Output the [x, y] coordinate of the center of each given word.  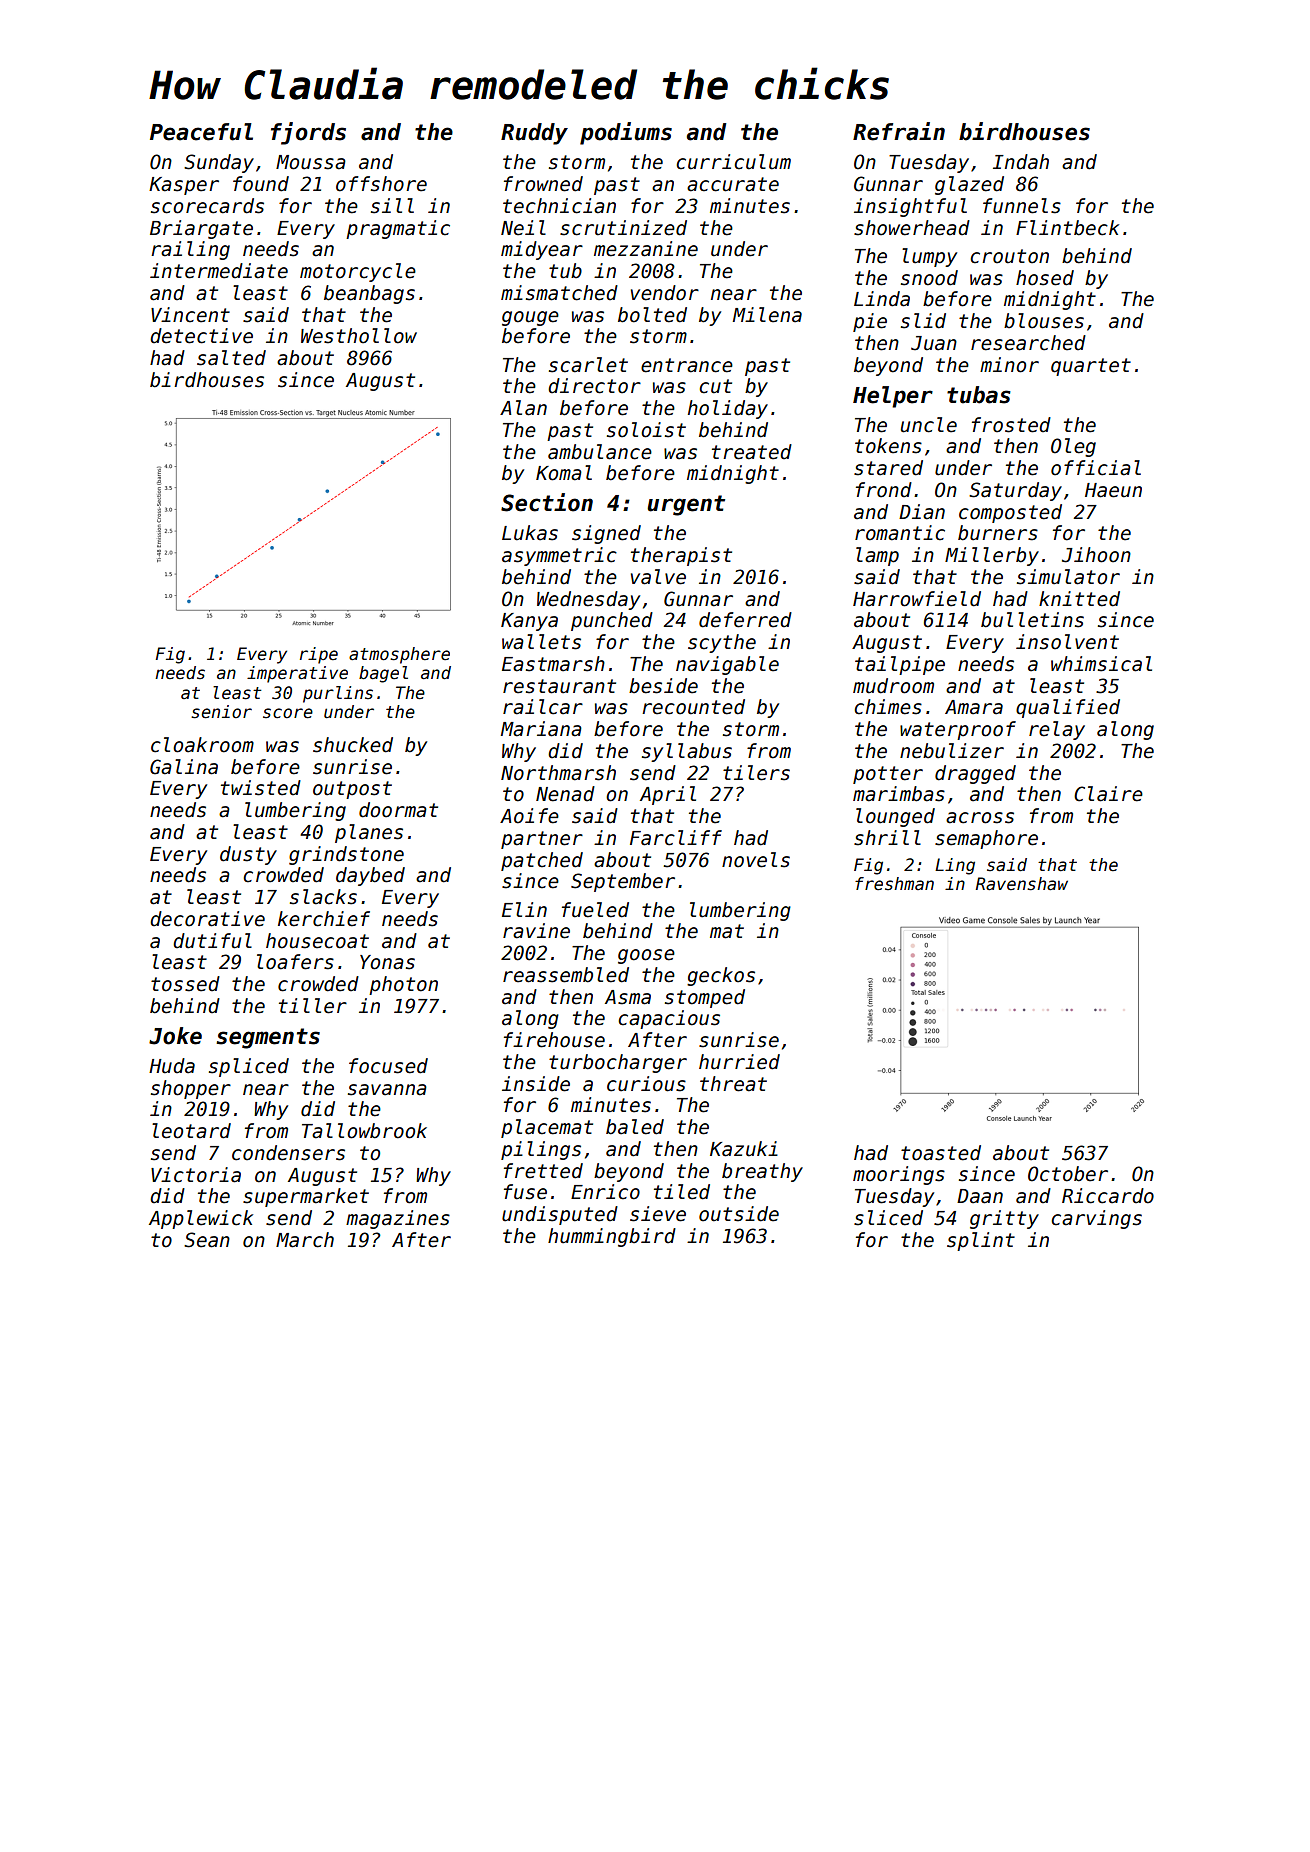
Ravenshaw [1022, 884]
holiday [728, 409]
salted [231, 358]
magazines [398, 1219]
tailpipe [900, 665]
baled [635, 1127]
